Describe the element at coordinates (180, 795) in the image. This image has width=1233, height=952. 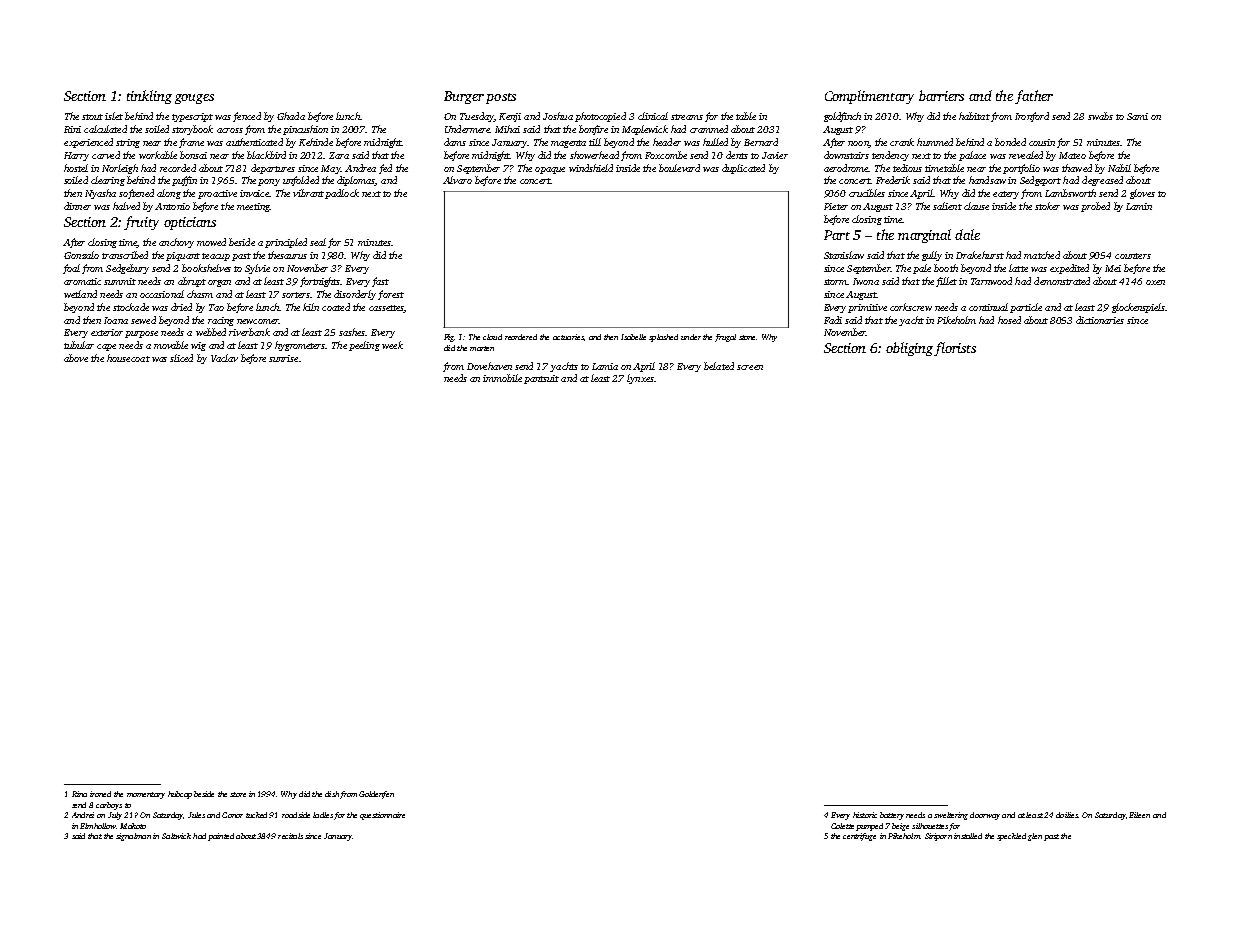
I see `hubcap` at that location.
